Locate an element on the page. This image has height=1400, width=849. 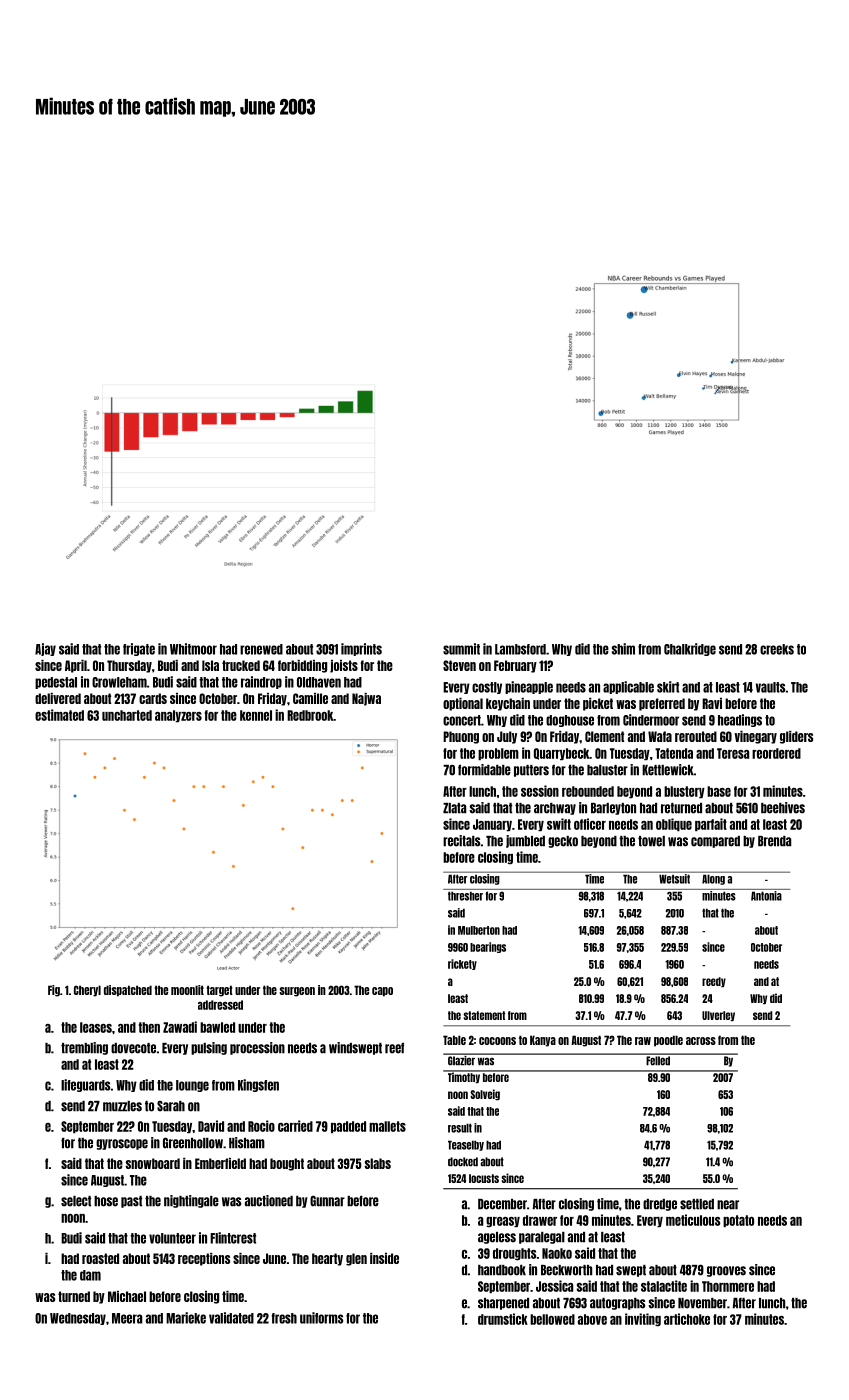
Michael is located at coordinates (127, 1296).
